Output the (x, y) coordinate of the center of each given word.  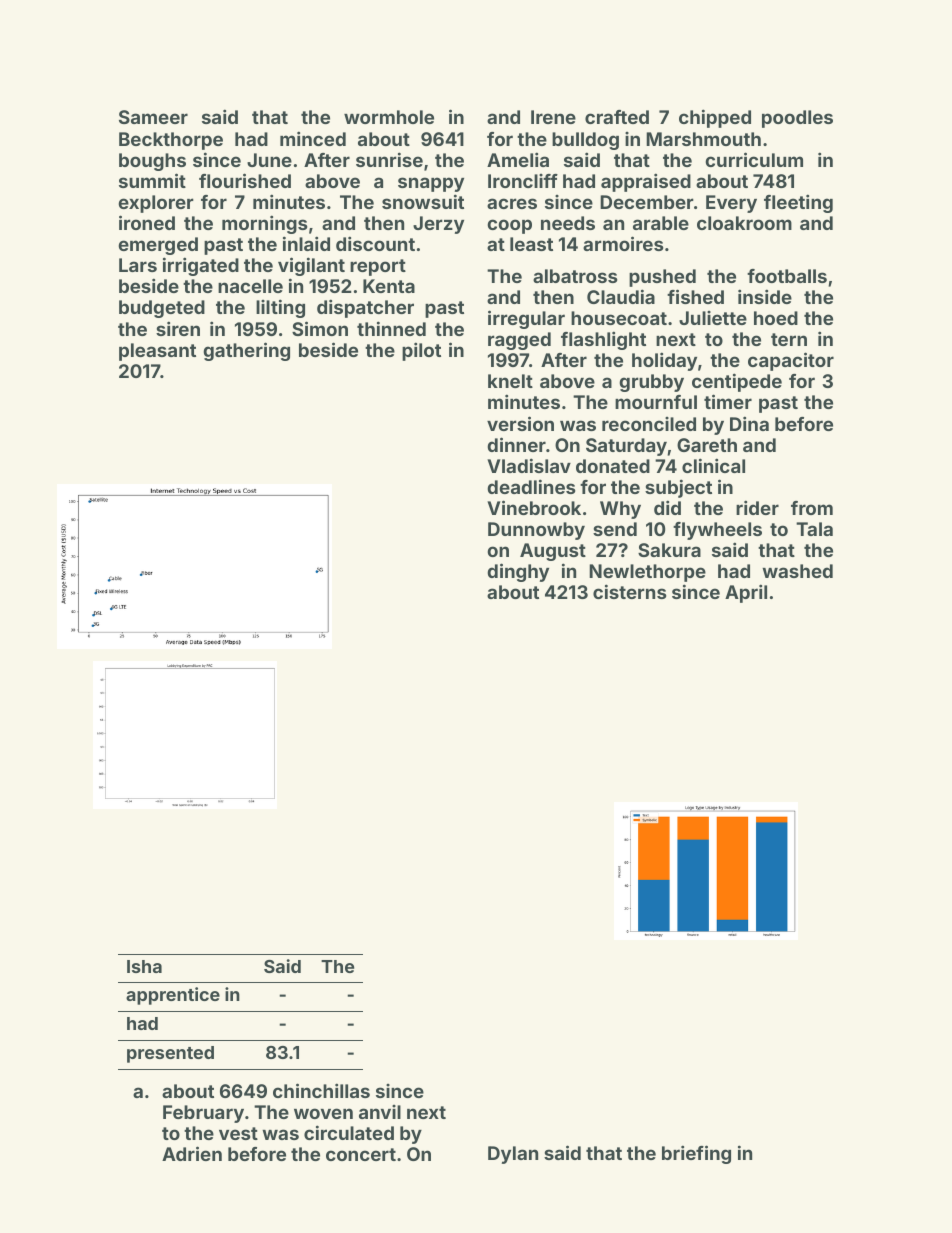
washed (797, 571)
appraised (646, 182)
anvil (380, 1112)
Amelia (518, 159)
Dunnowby (536, 531)
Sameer (153, 117)
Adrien (192, 1153)
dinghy (518, 572)
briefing (696, 1154)
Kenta (389, 286)
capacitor (791, 361)
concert (361, 1154)
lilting (280, 308)
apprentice (173, 996)
